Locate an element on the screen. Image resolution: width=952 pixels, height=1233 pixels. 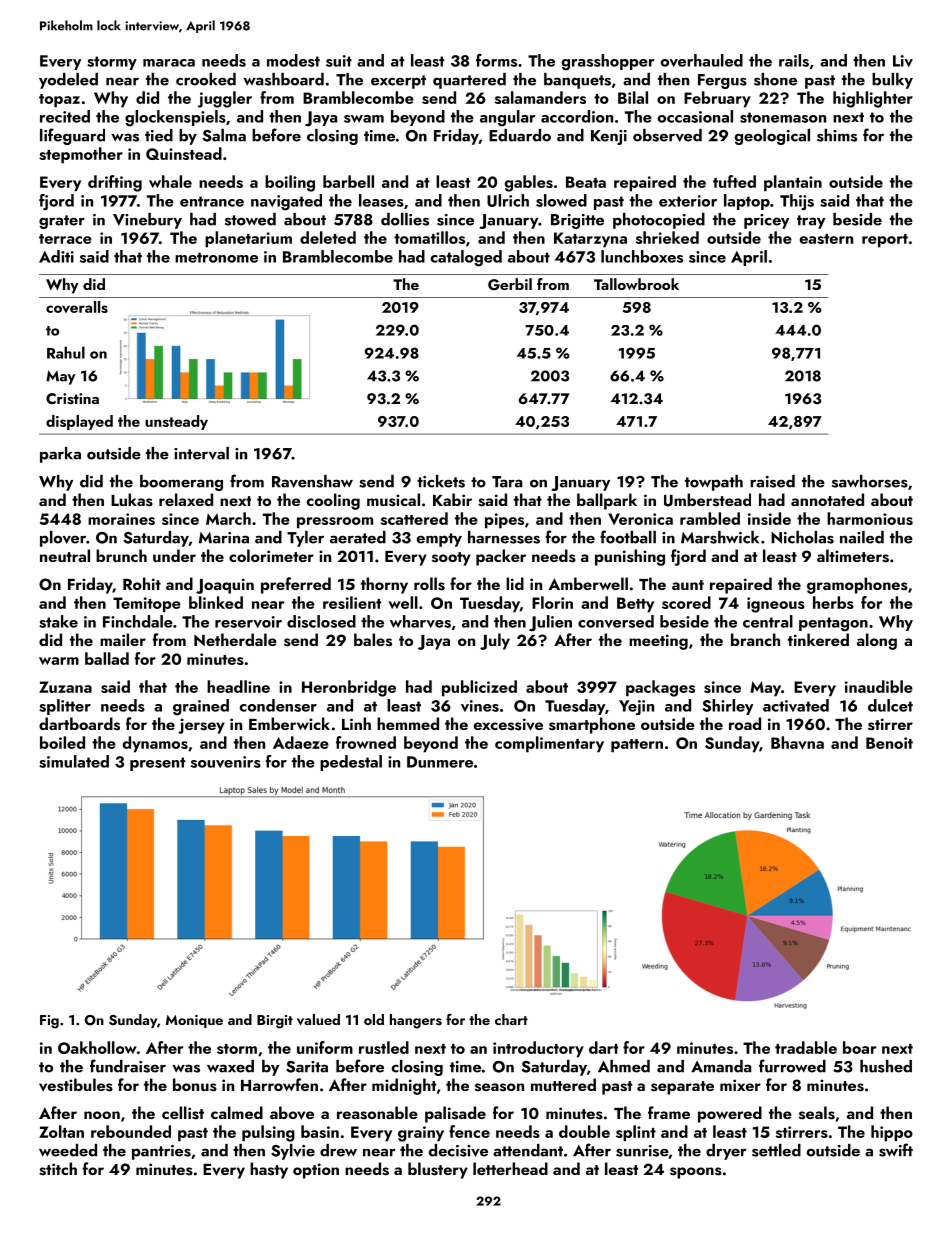
settled is located at coordinates (776, 1150).
